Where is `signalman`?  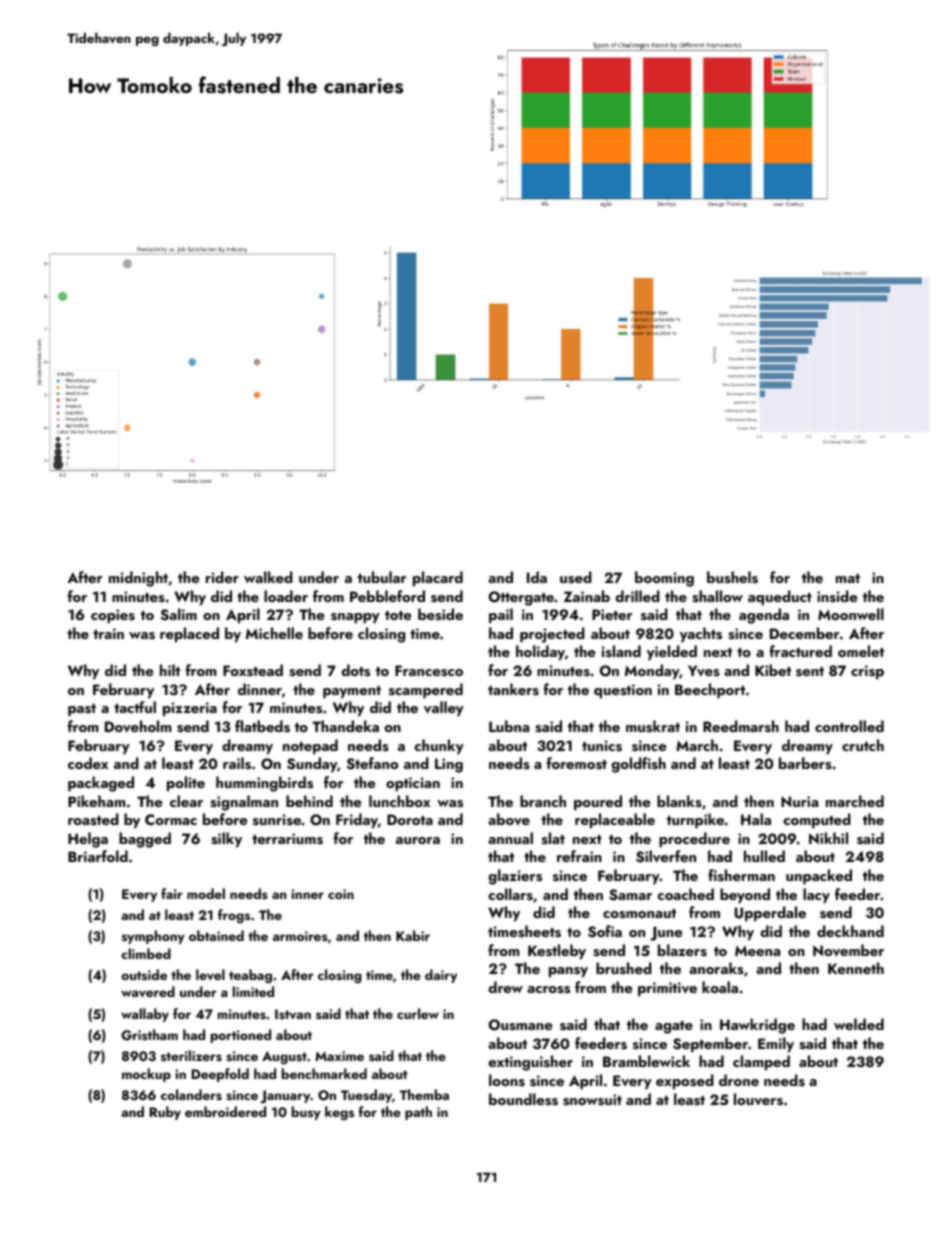
signalman is located at coordinates (244, 803).
